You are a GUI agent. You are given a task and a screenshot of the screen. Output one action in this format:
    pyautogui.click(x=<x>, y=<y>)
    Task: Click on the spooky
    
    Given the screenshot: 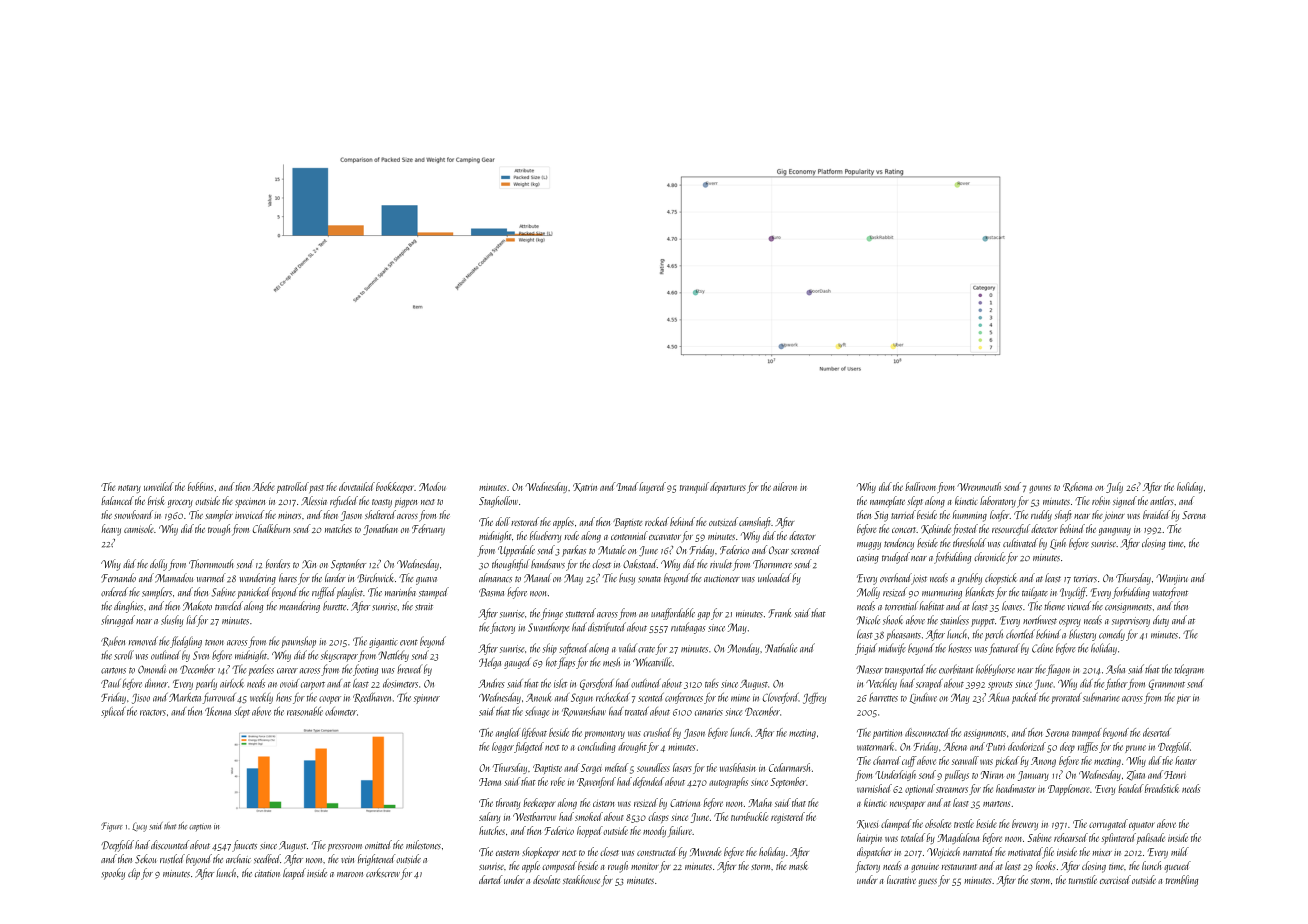 What is the action you would take?
    pyautogui.click(x=113, y=874)
